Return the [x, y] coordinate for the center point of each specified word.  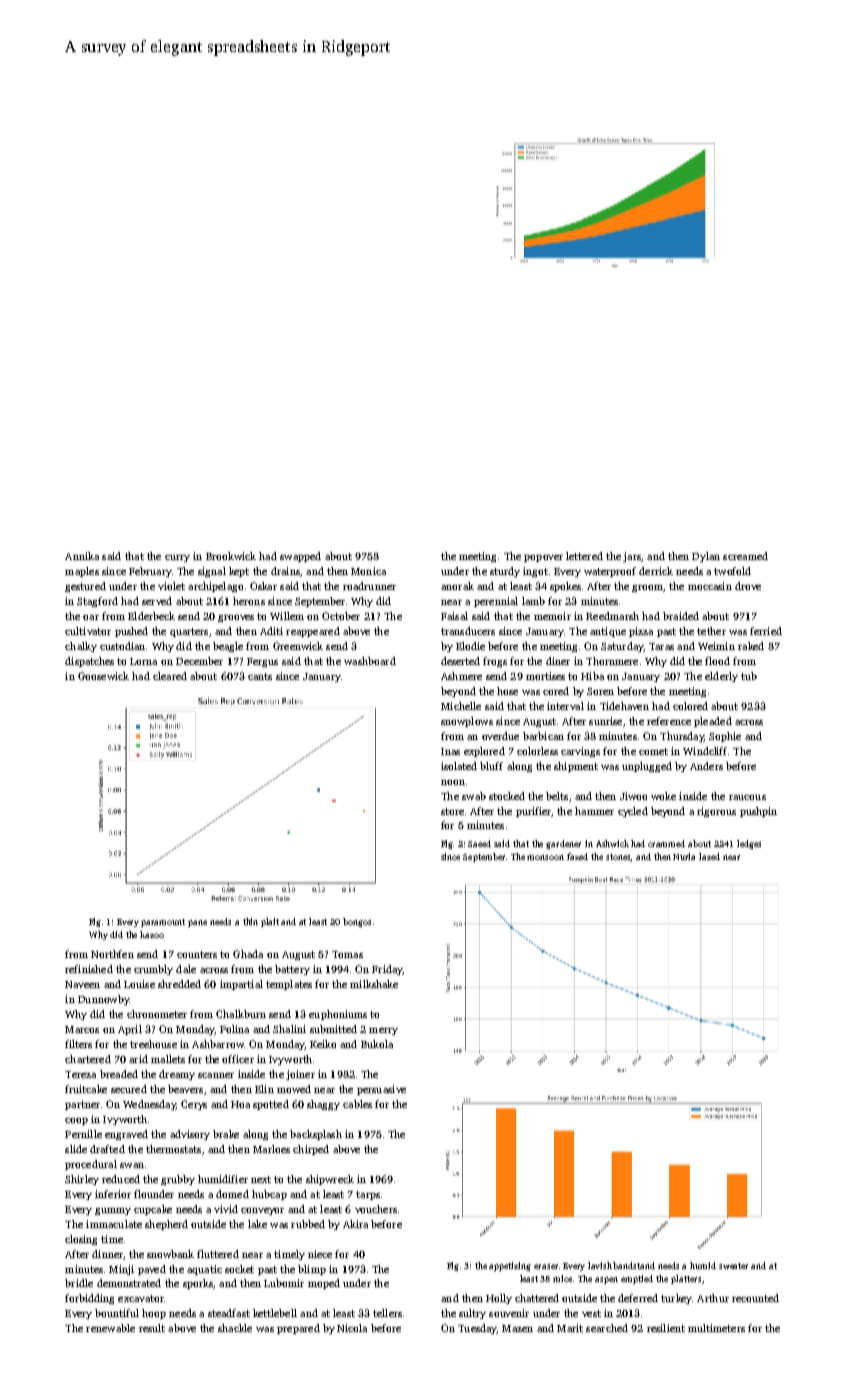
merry [383, 1031]
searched [607, 1328]
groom [647, 588]
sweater [733, 1266]
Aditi [271, 631]
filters [78, 1044]
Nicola [352, 1328]
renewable [110, 1328]
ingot [535, 572]
